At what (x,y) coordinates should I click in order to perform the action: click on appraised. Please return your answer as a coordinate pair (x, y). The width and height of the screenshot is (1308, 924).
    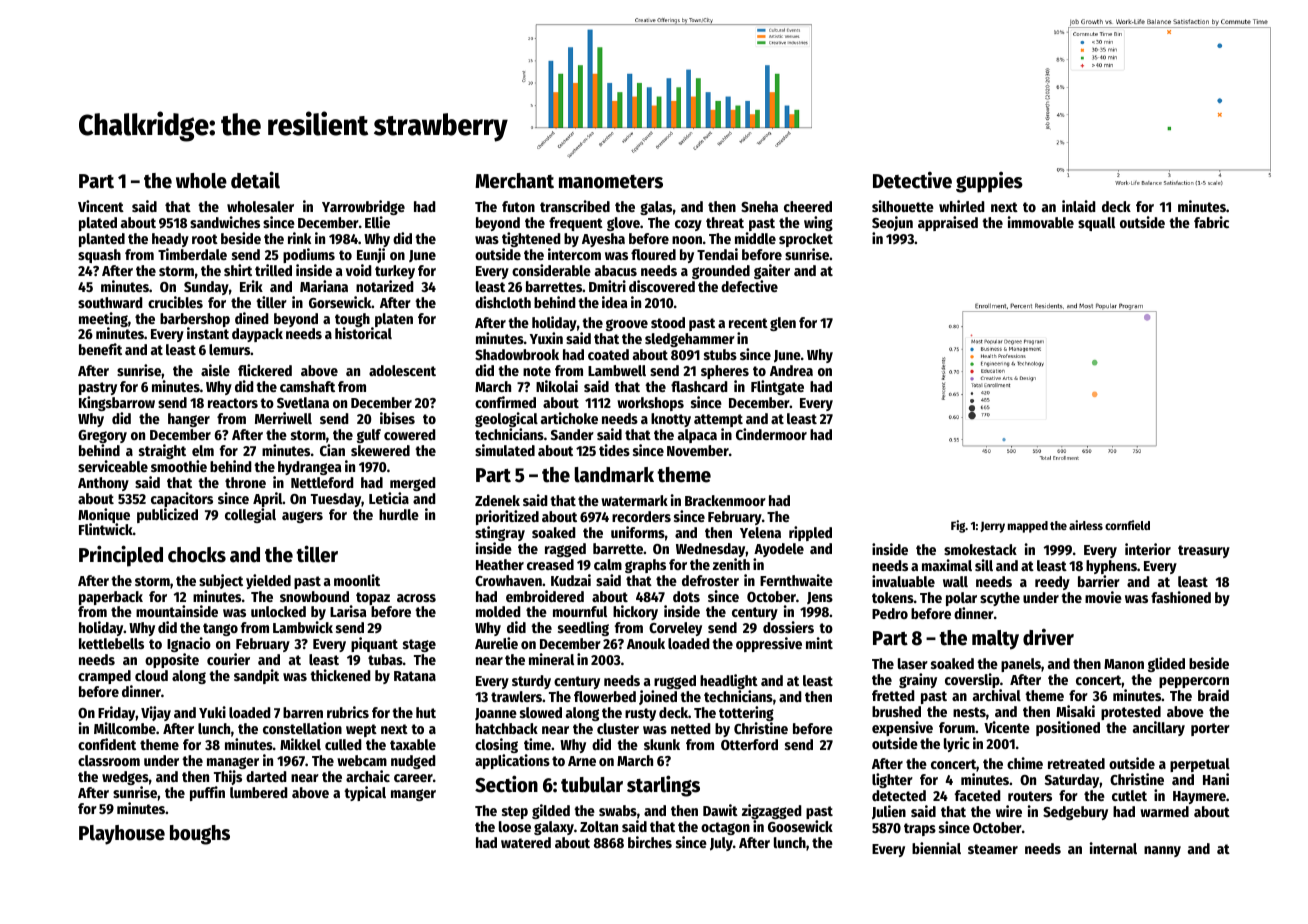
    Looking at the image, I should click on (948, 223).
